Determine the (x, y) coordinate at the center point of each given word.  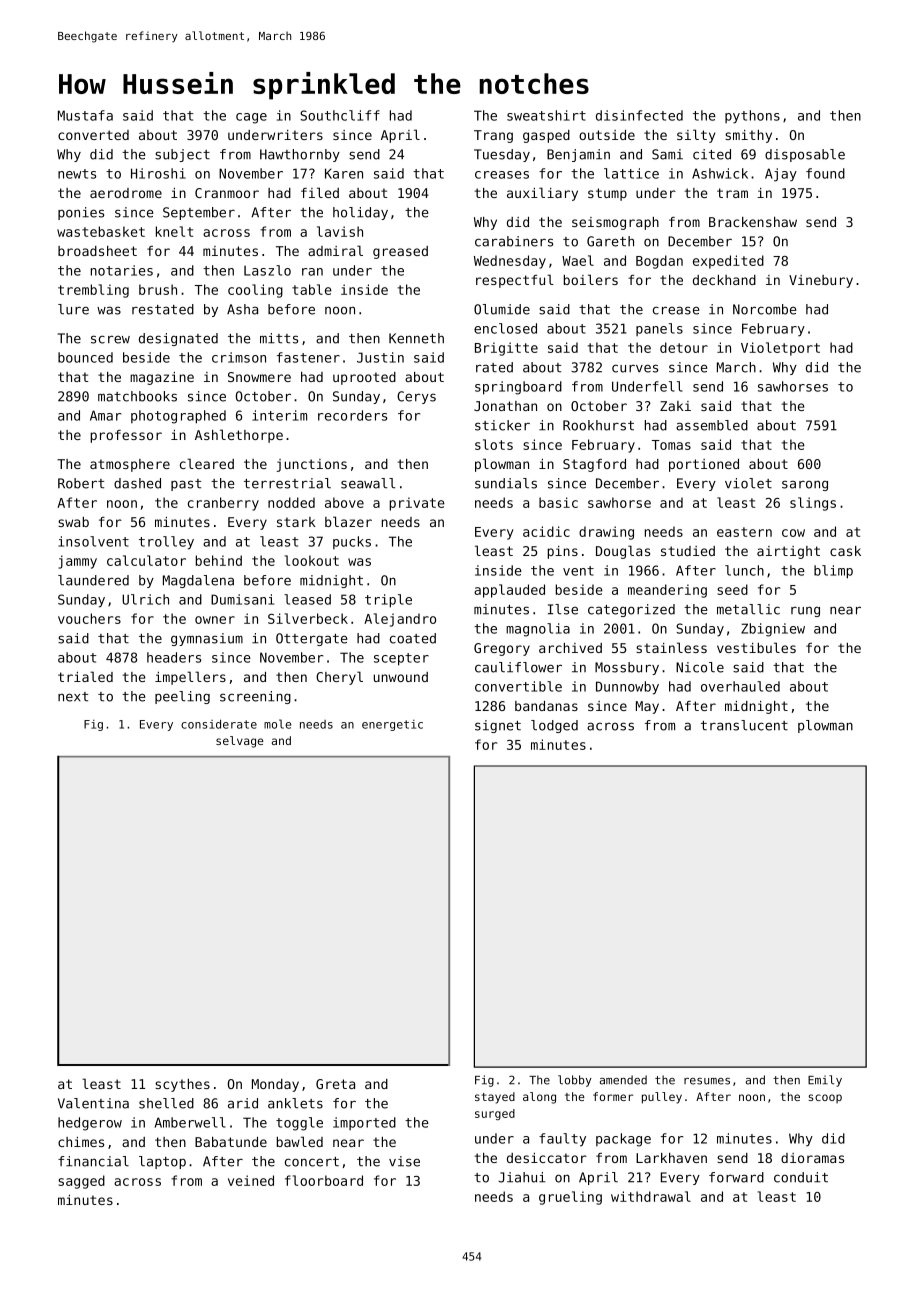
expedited (728, 262)
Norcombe (765, 309)
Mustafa (85, 115)
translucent (744, 725)
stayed (495, 1098)
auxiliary (542, 194)
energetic (392, 725)
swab (73, 522)
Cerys (416, 397)
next (73, 697)
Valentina (93, 1103)
